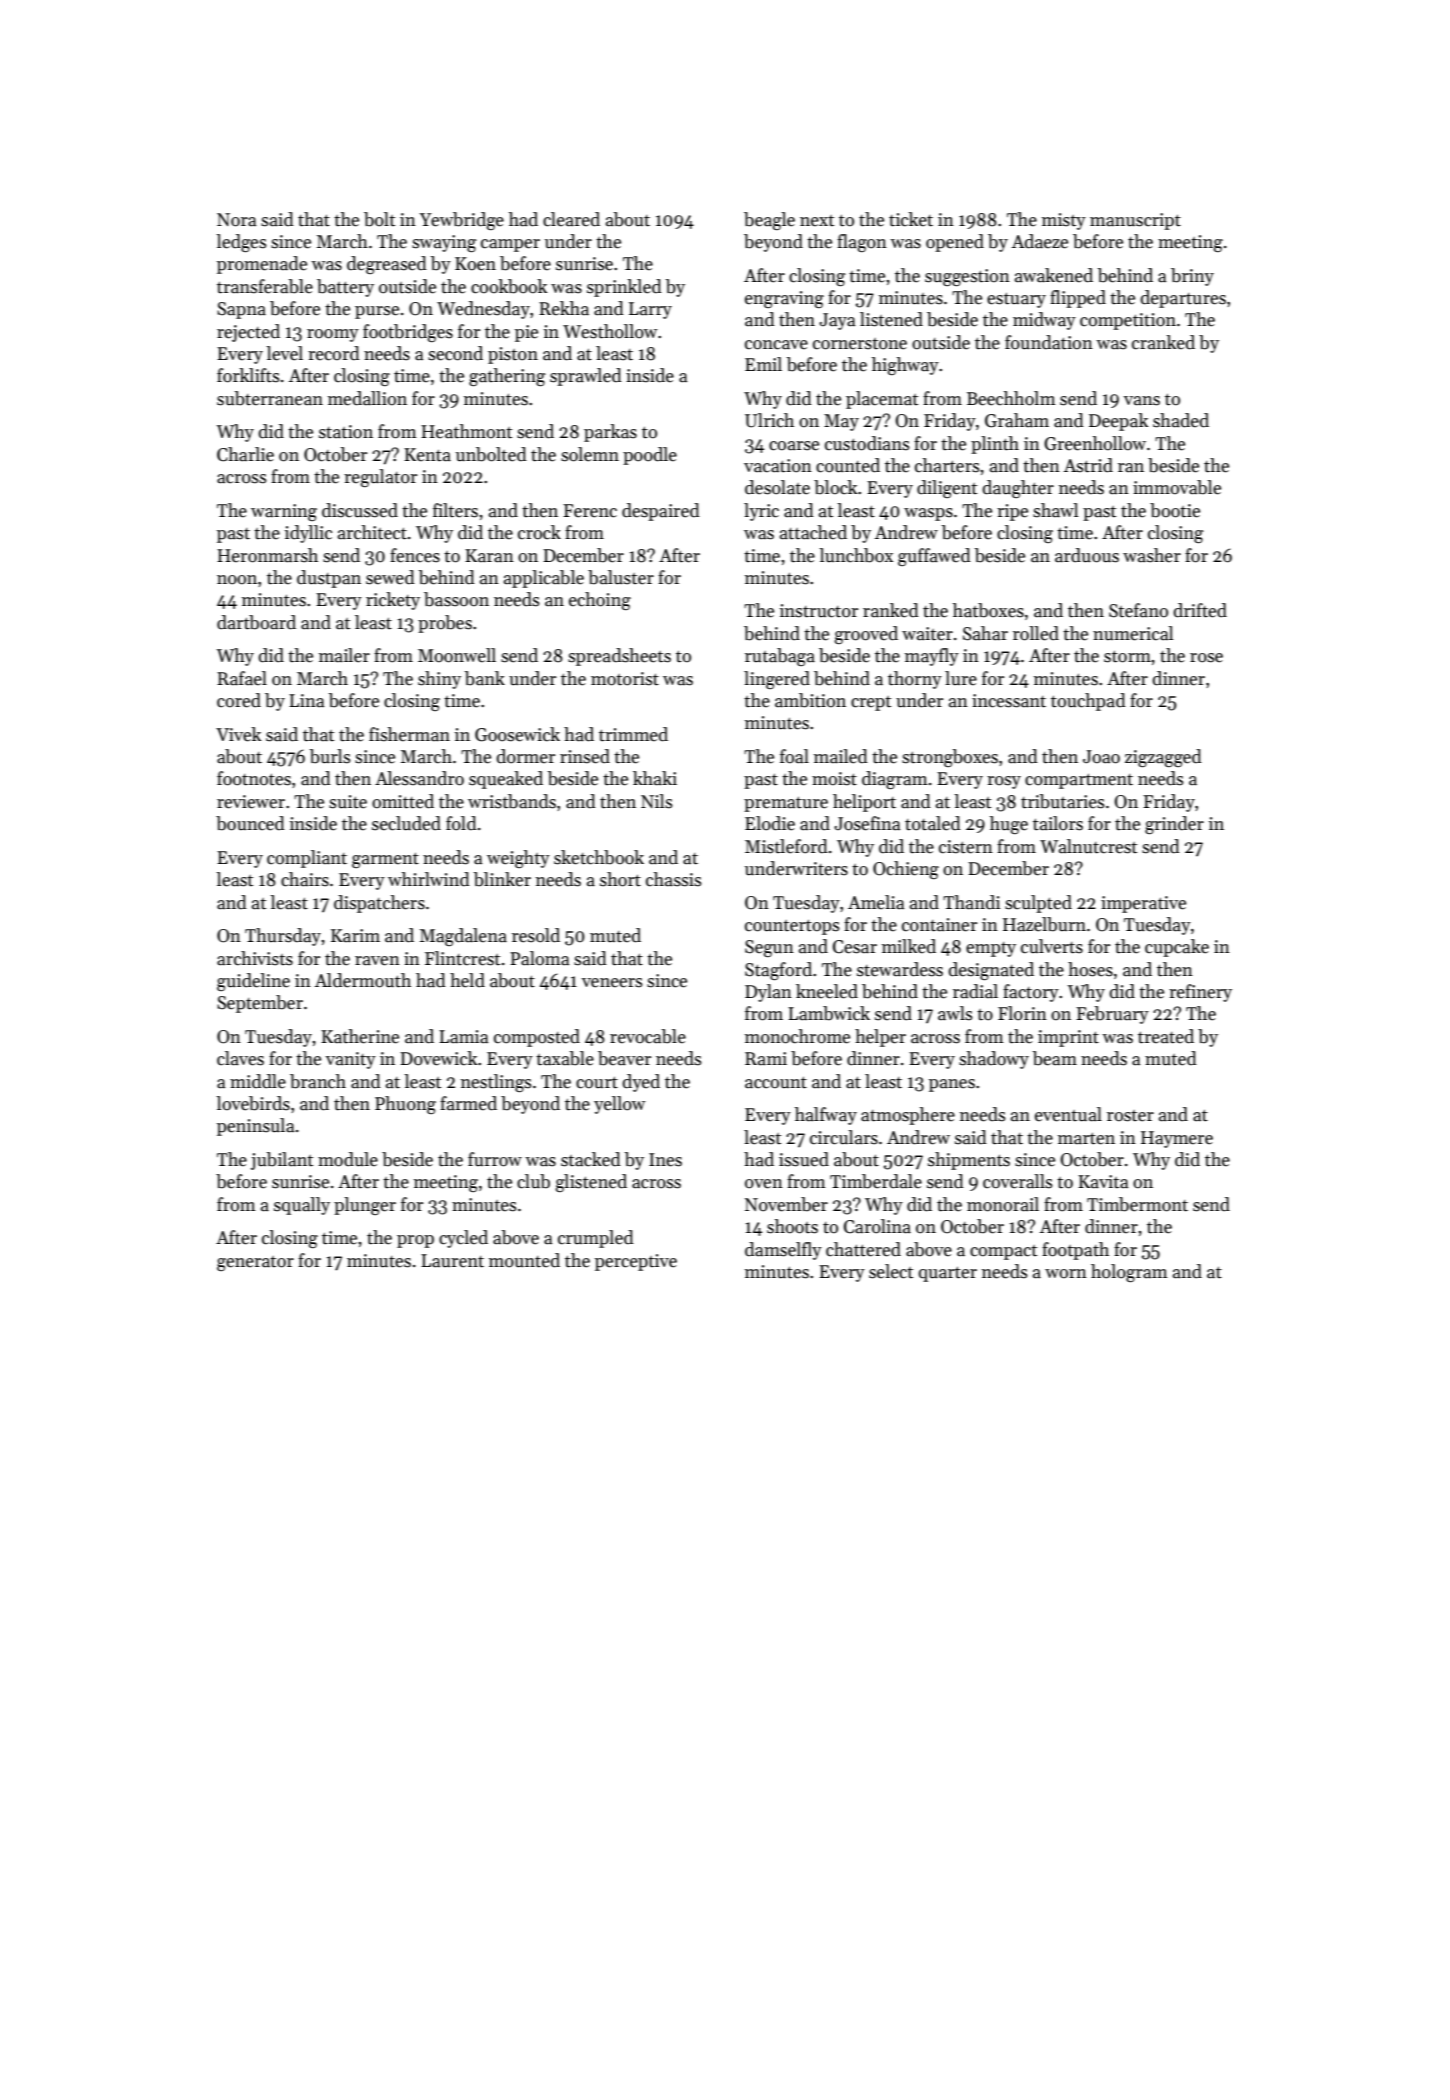 The image size is (1450, 2100). What do you see at coordinates (405, 1105) in the document?
I see `Phuong` at bounding box center [405, 1105].
